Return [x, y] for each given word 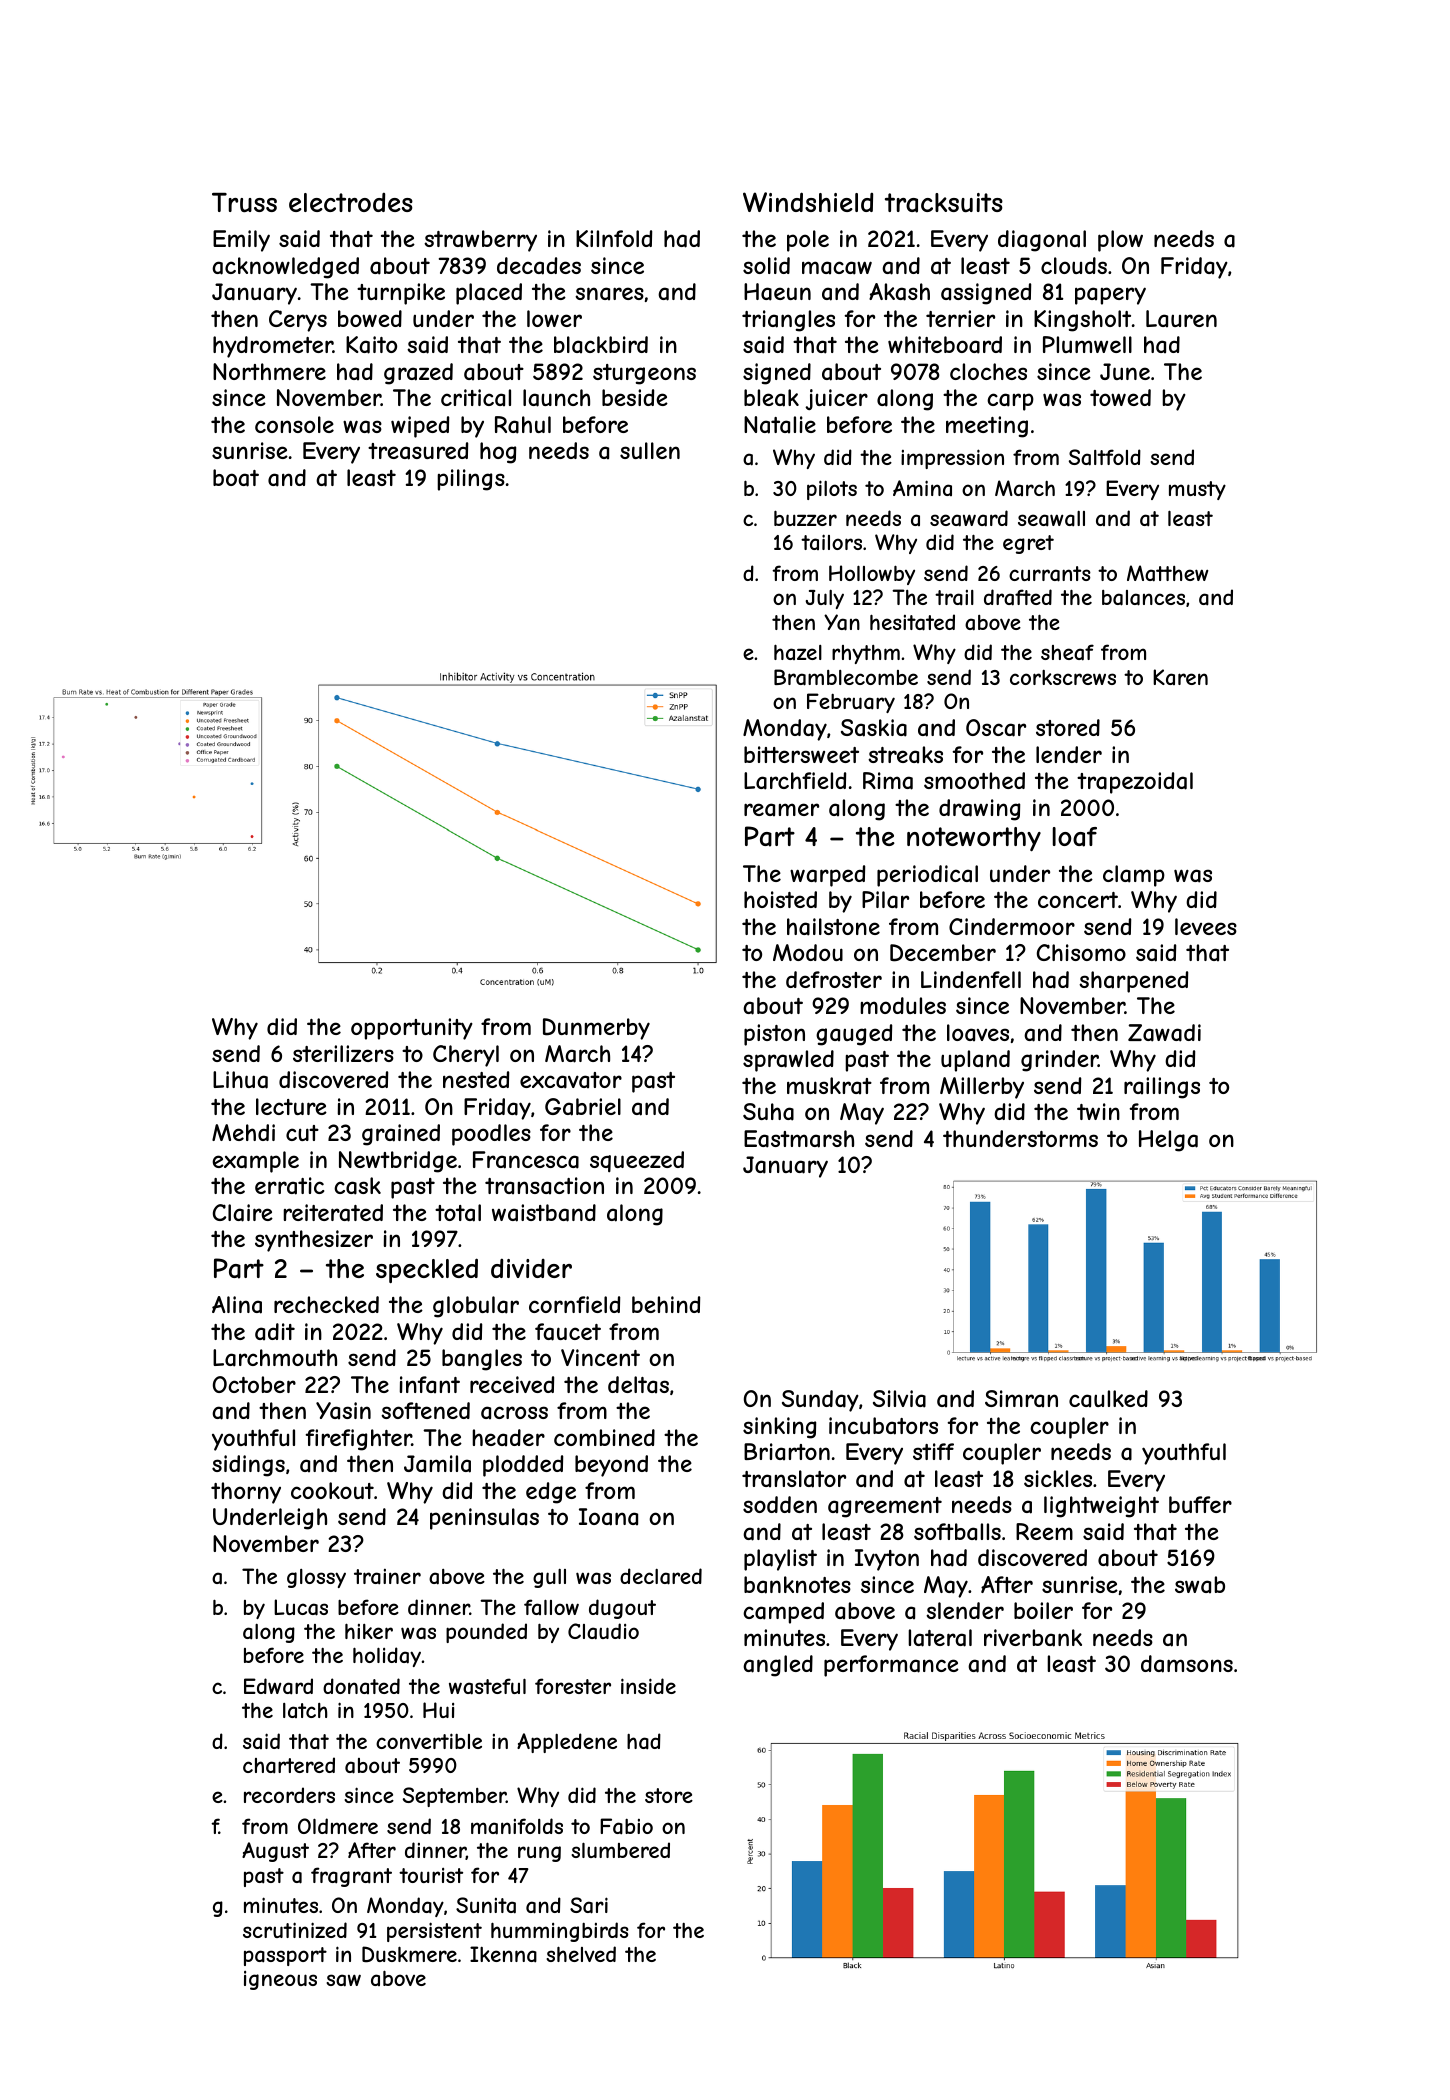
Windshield [808, 202]
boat [236, 478]
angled [778, 1666]
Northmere [269, 371]
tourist [431, 1875]
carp [1010, 402]
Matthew [1168, 573]
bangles [482, 1360]
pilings [471, 480]
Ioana [608, 1517]
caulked [1108, 1399]
